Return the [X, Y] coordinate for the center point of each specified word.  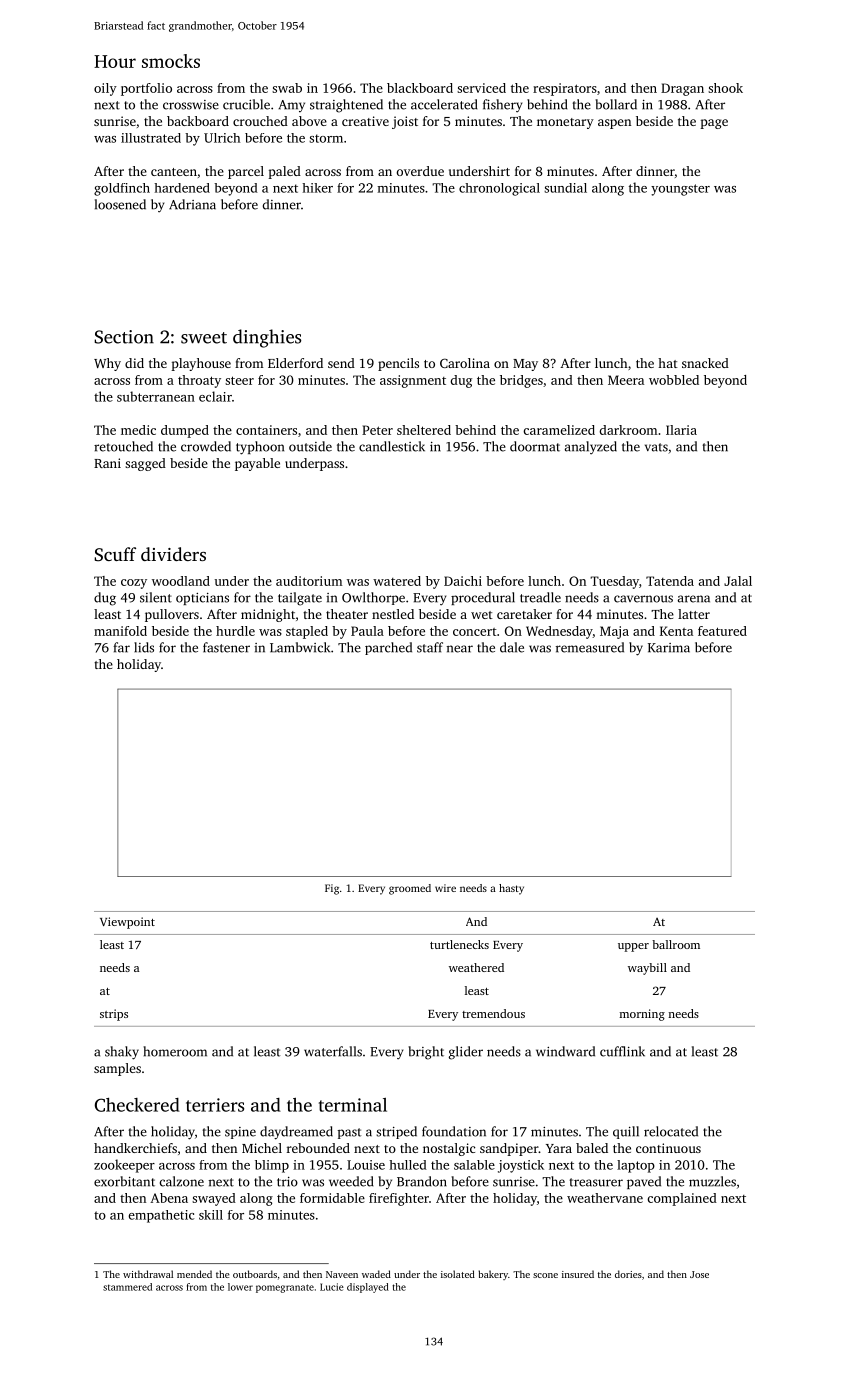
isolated [458, 1274]
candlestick [392, 446]
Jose [699, 1274]
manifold [120, 631]
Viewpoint [127, 923]
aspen [614, 124]
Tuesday [614, 582]
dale [512, 647]
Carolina [465, 363]
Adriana [192, 204]
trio [287, 1182]
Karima [669, 648]
